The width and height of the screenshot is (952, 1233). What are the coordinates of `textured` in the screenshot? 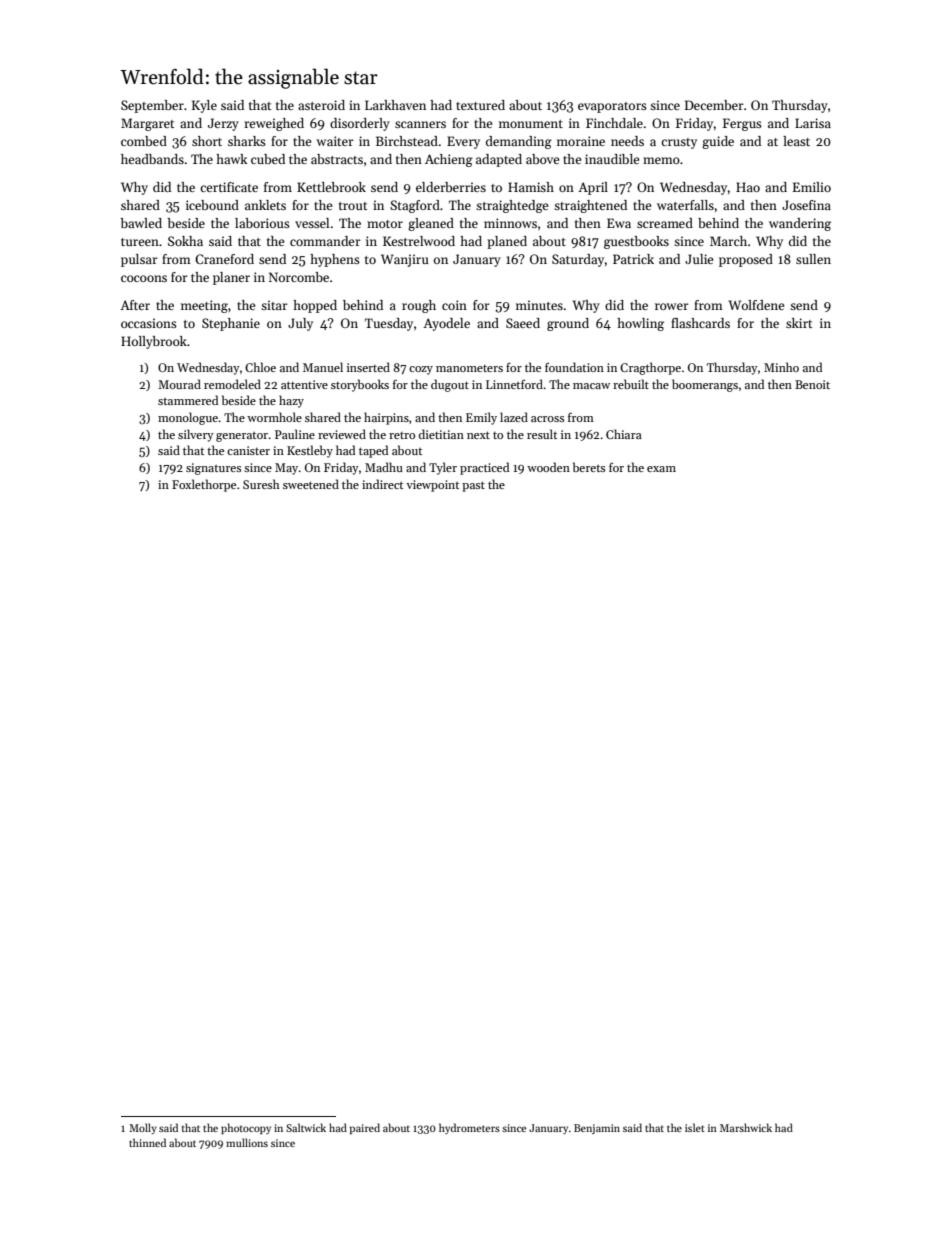 It's located at (480, 105).
